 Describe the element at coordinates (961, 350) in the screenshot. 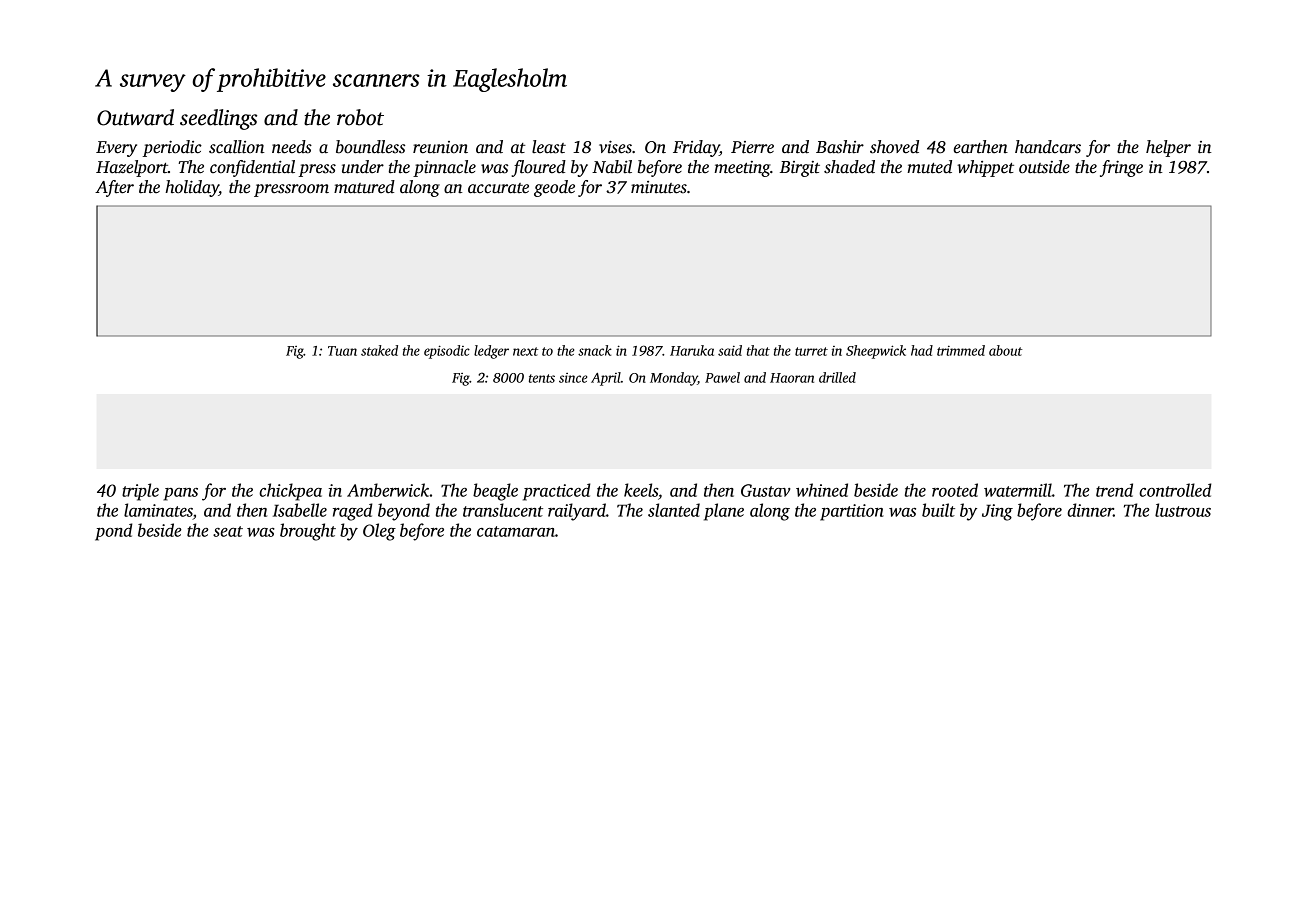

I see `trimmed` at that location.
